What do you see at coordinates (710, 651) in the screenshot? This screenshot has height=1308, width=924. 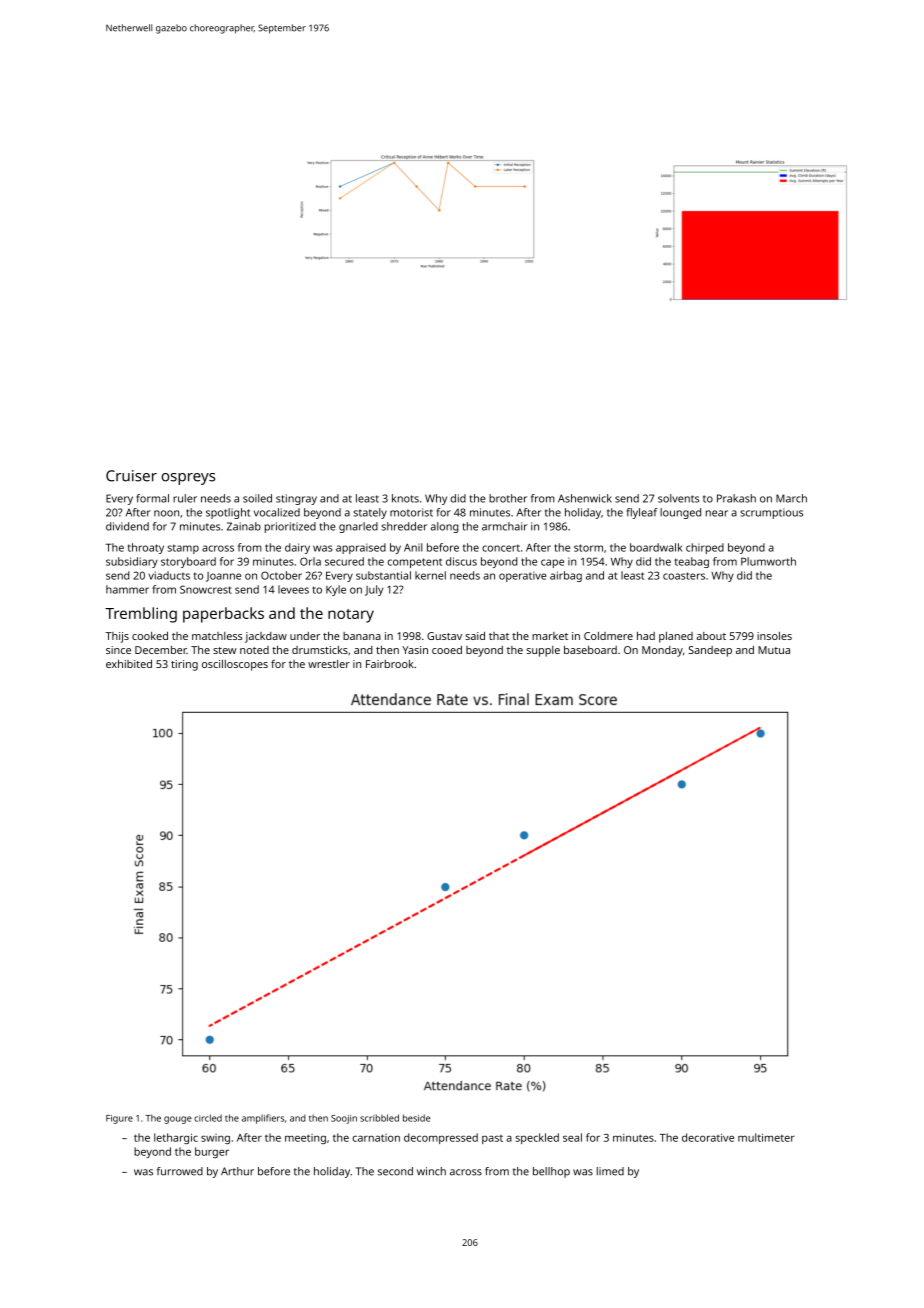 I see `Sandeep` at bounding box center [710, 651].
